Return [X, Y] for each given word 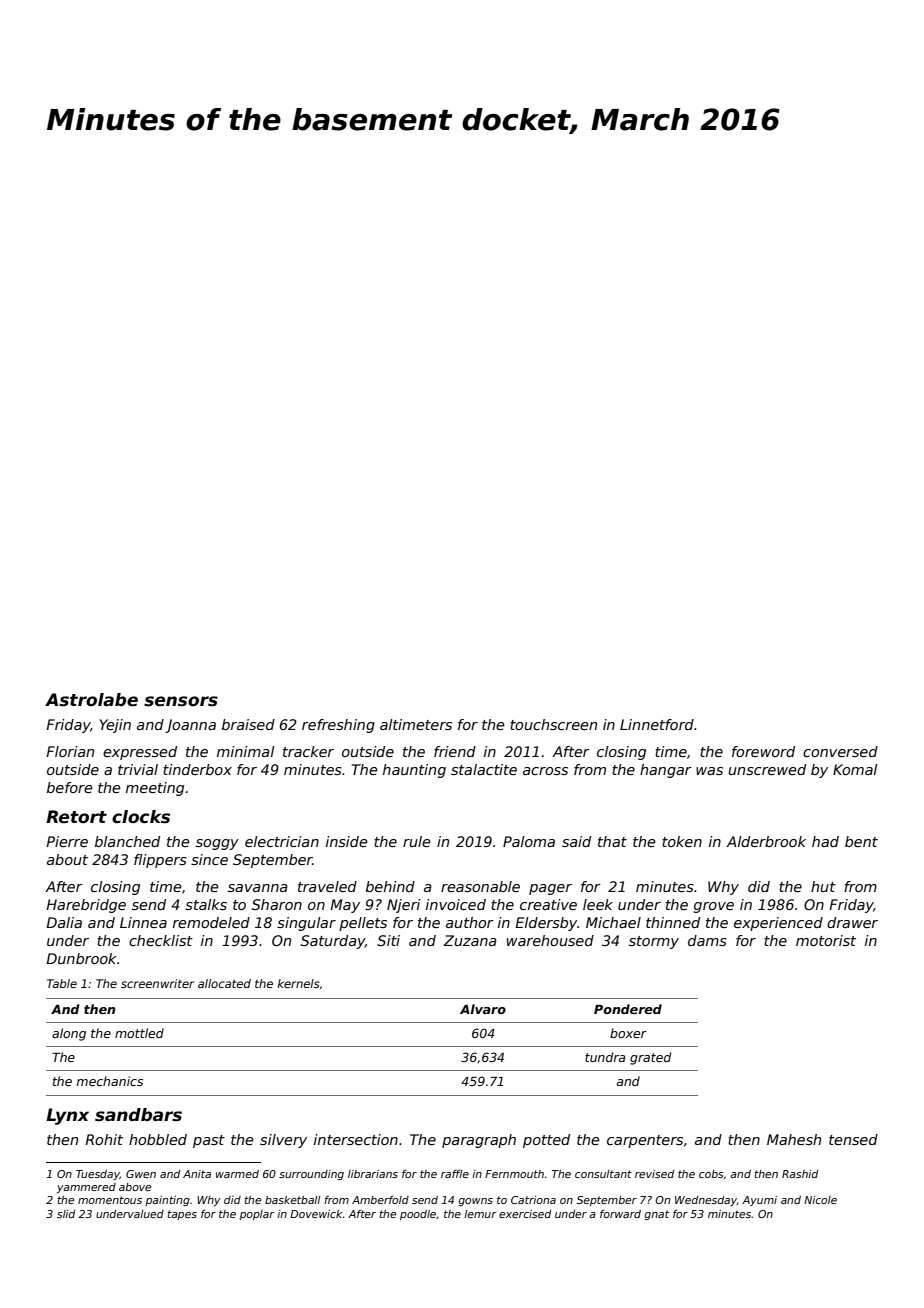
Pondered [628, 1009]
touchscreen [553, 724]
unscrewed [767, 769]
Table [62, 983]
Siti [388, 940]
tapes [182, 1215]
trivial [138, 769]
